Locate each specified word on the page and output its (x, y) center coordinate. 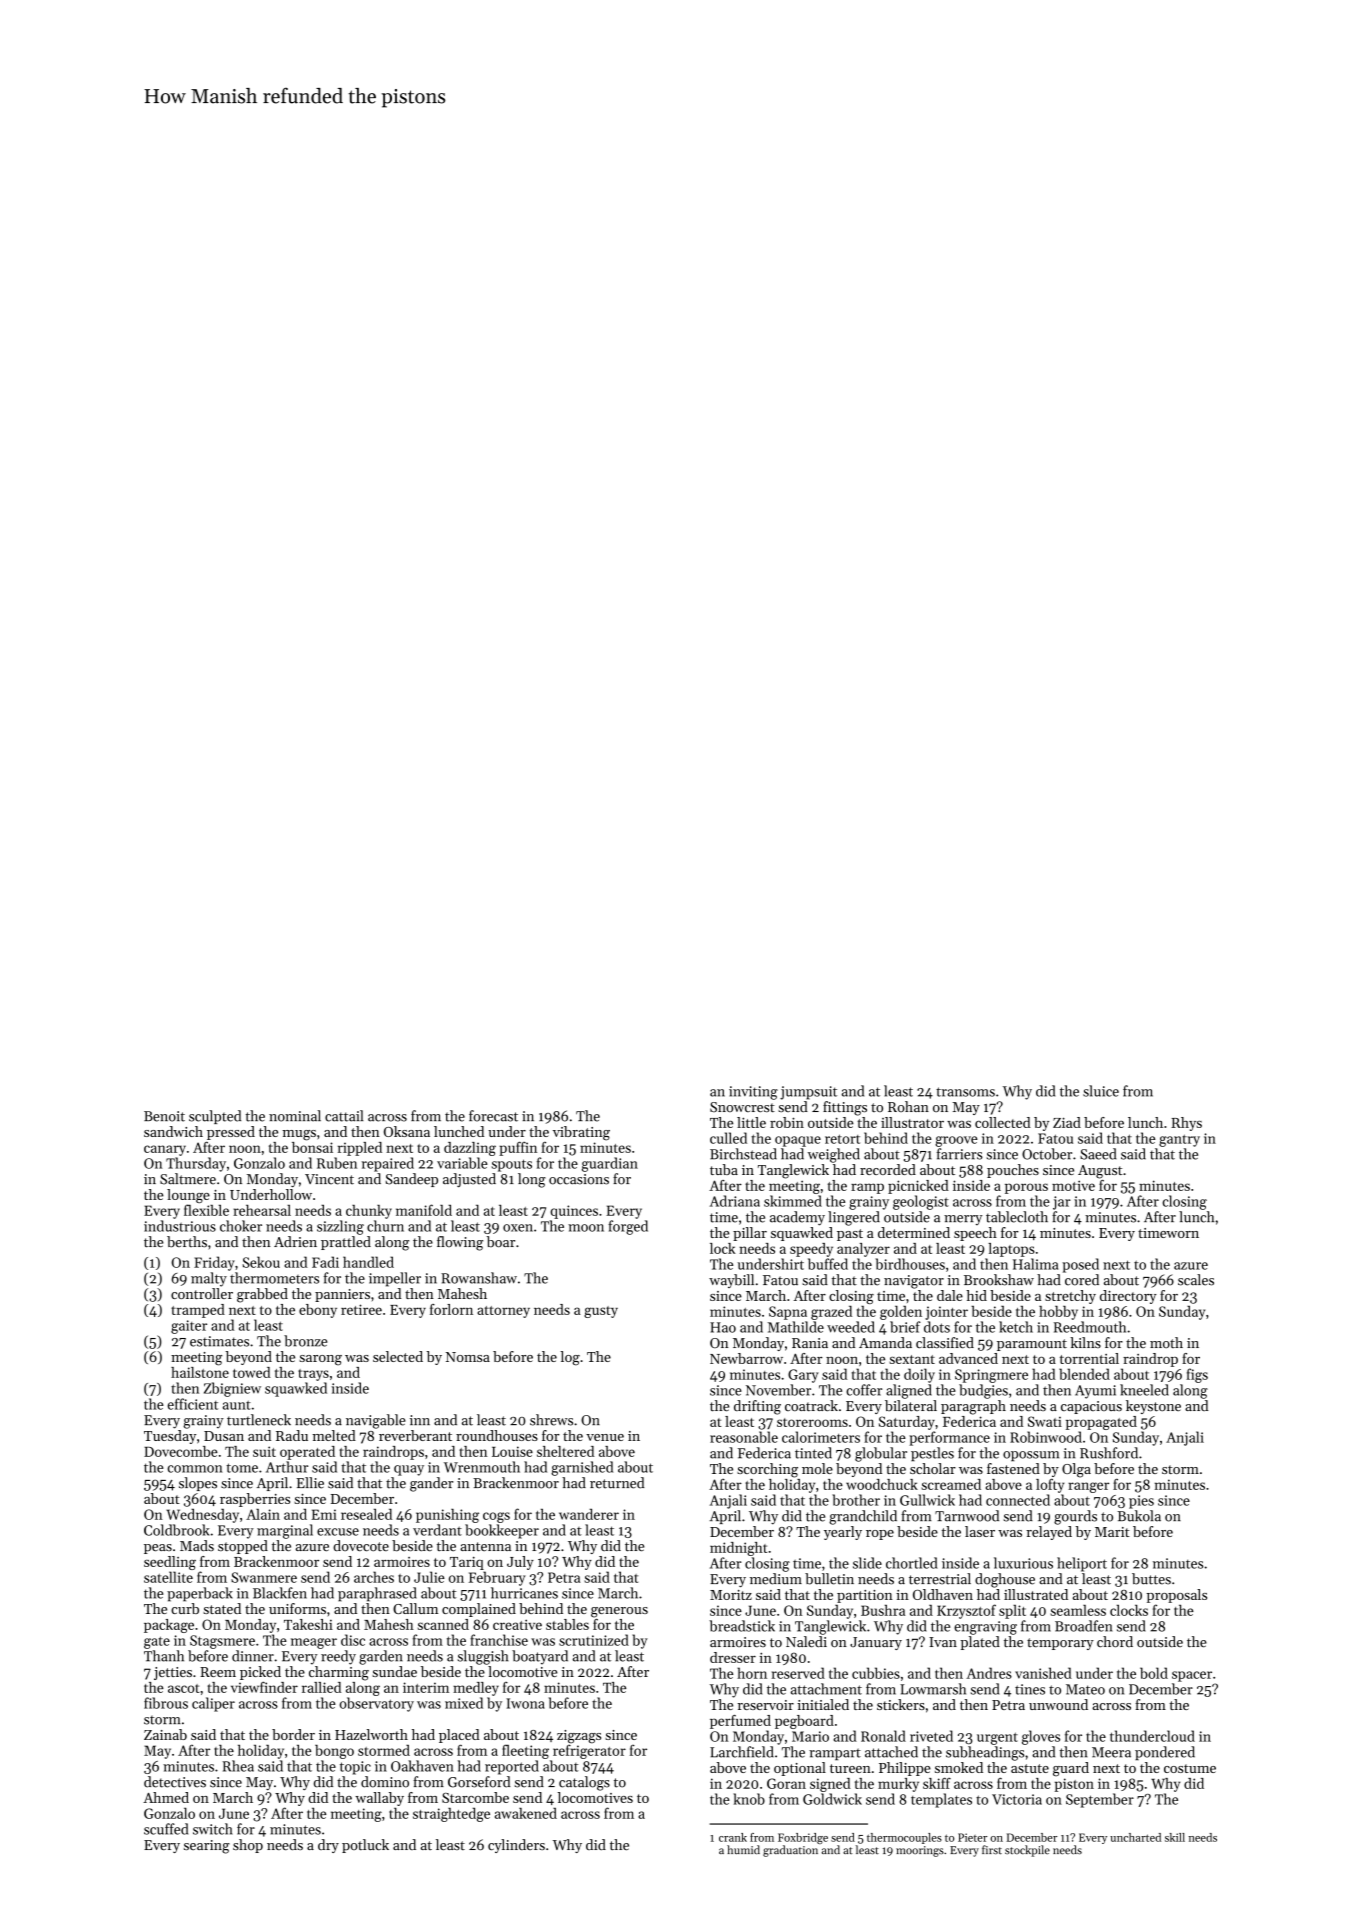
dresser (733, 1657)
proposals (1176, 1596)
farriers (960, 1154)
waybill (731, 1281)
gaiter (189, 1327)
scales (1196, 1280)
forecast (493, 1116)
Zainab (165, 1734)
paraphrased (377, 1594)
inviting (753, 1093)
